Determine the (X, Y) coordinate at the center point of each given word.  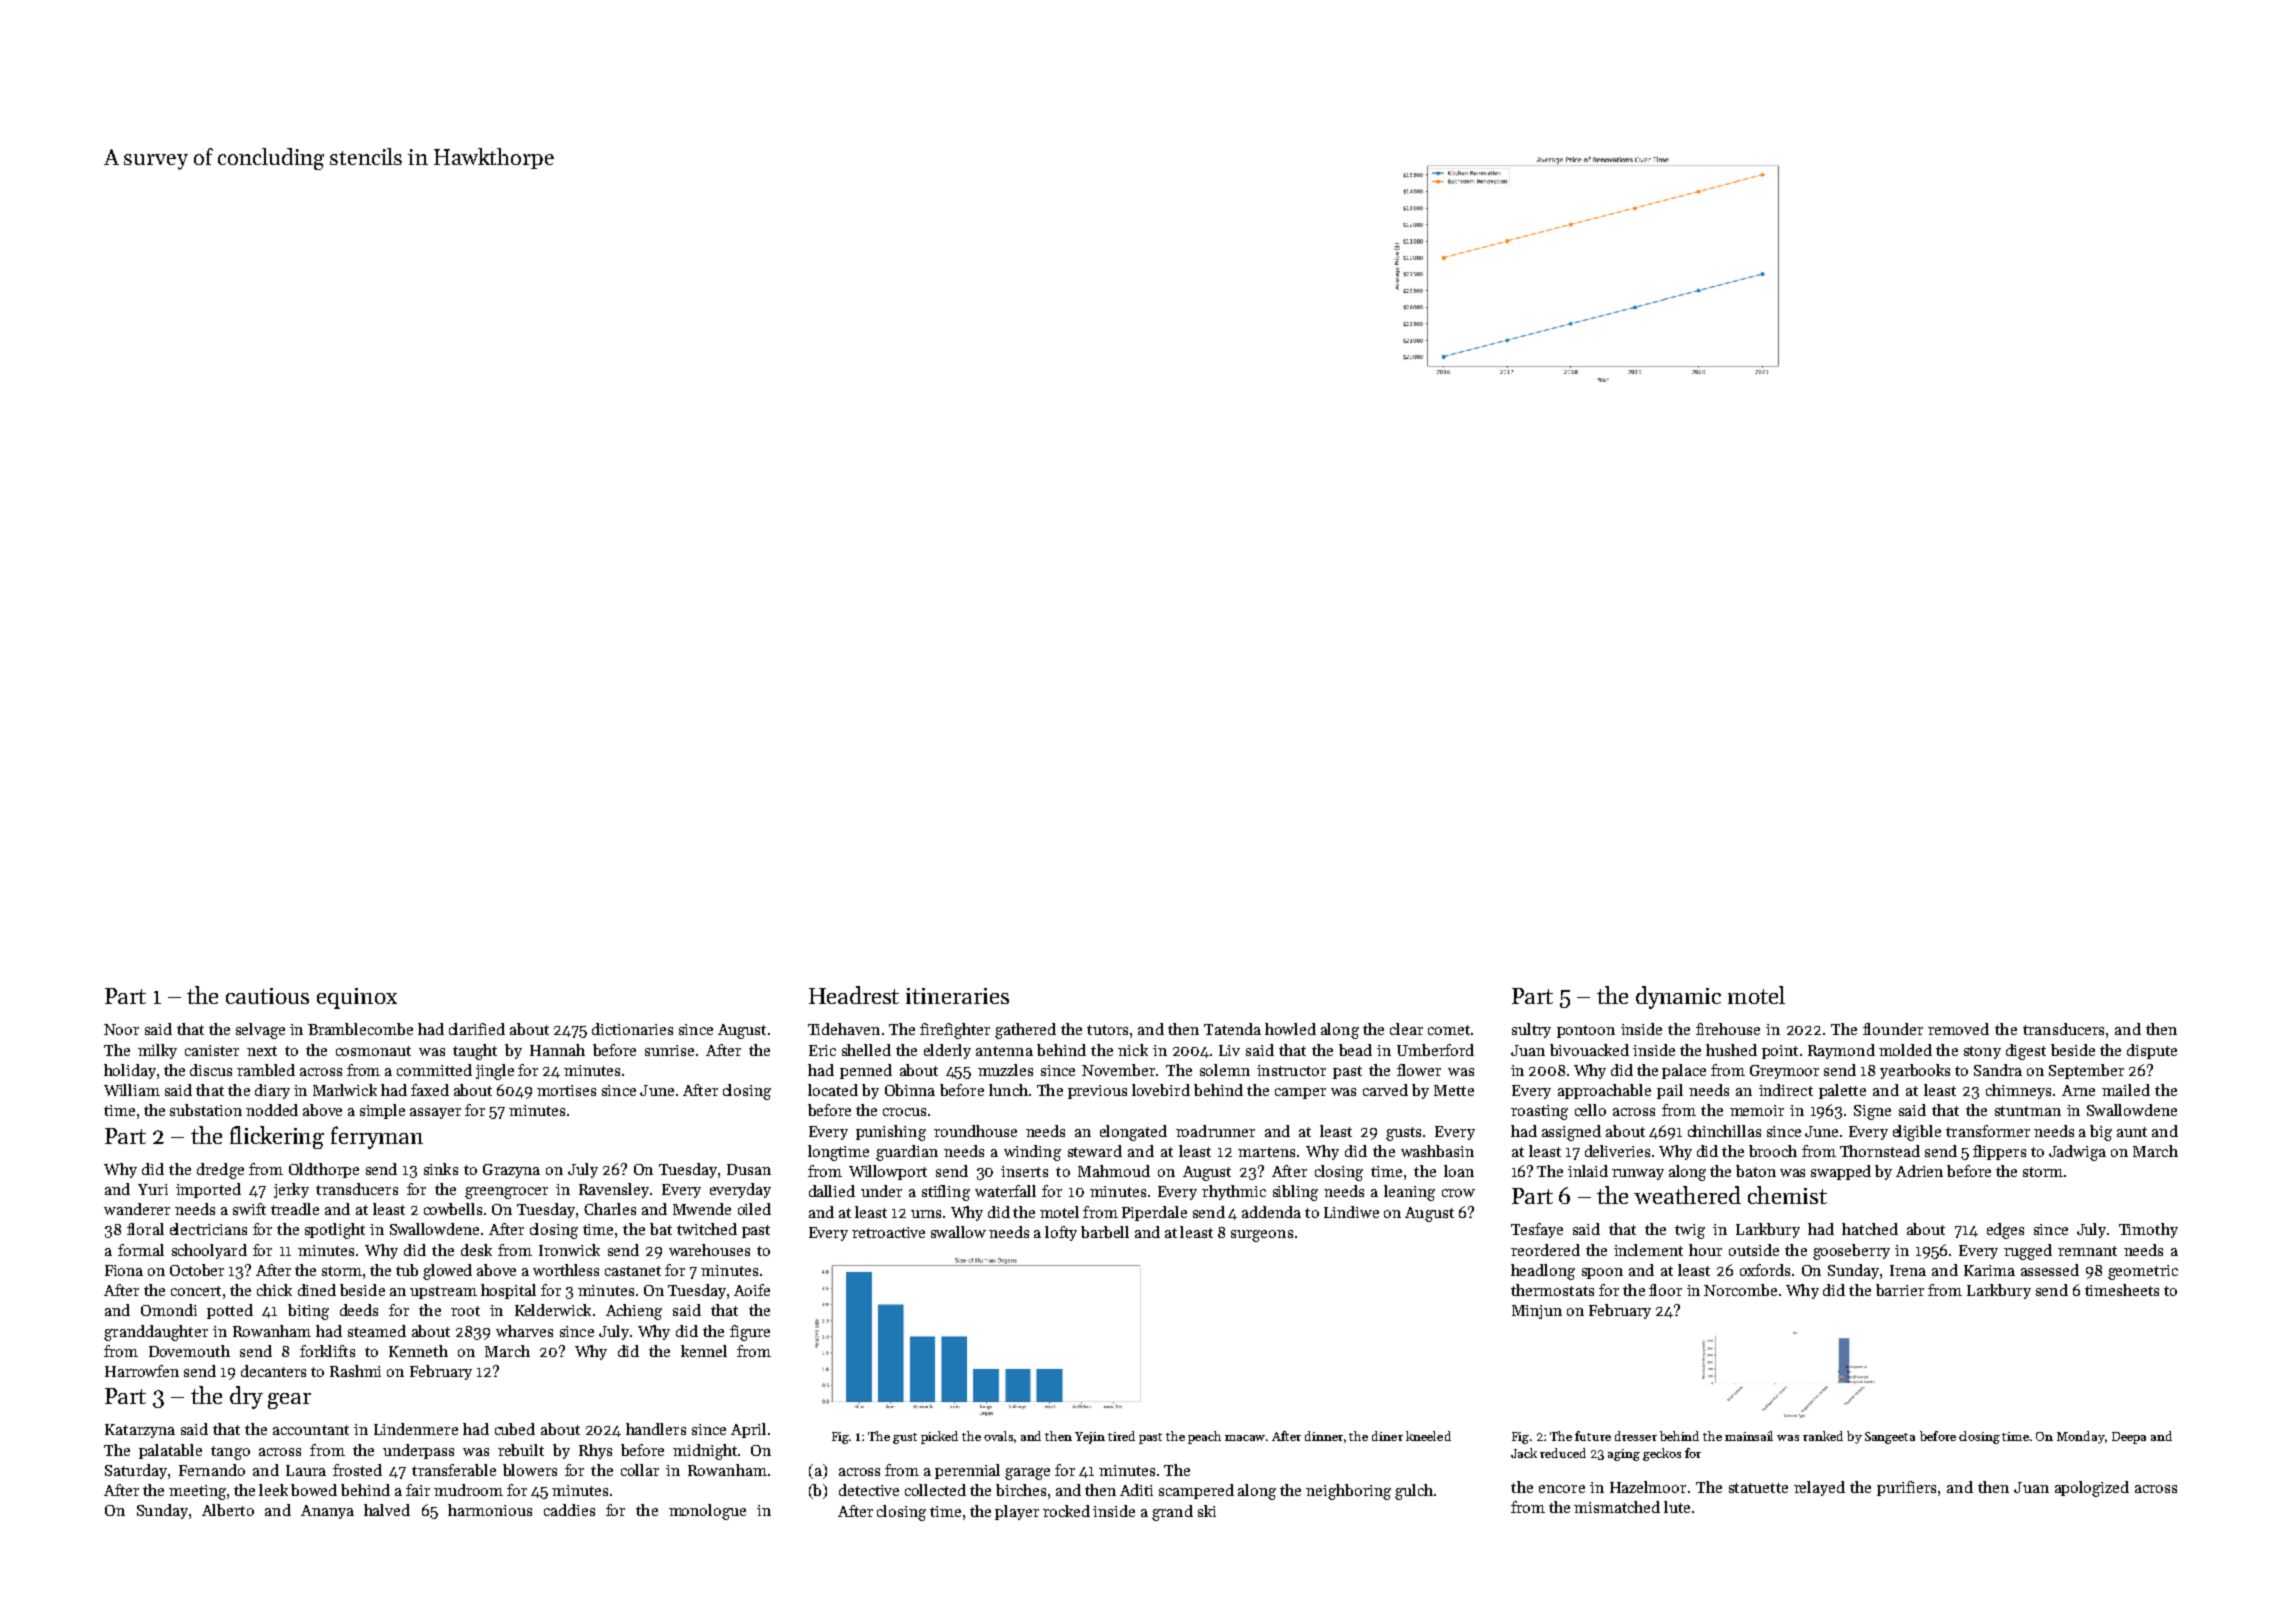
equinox (357, 998)
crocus (904, 1112)
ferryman (377, 1137)
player (1017, 1512)
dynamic (1678, 997)
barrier (1900, 1290)
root (465, 1311)
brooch (1773, 1151)
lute (1677, 1507)
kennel (704, 1351)
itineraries (957, 996)
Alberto (228, 1510)
